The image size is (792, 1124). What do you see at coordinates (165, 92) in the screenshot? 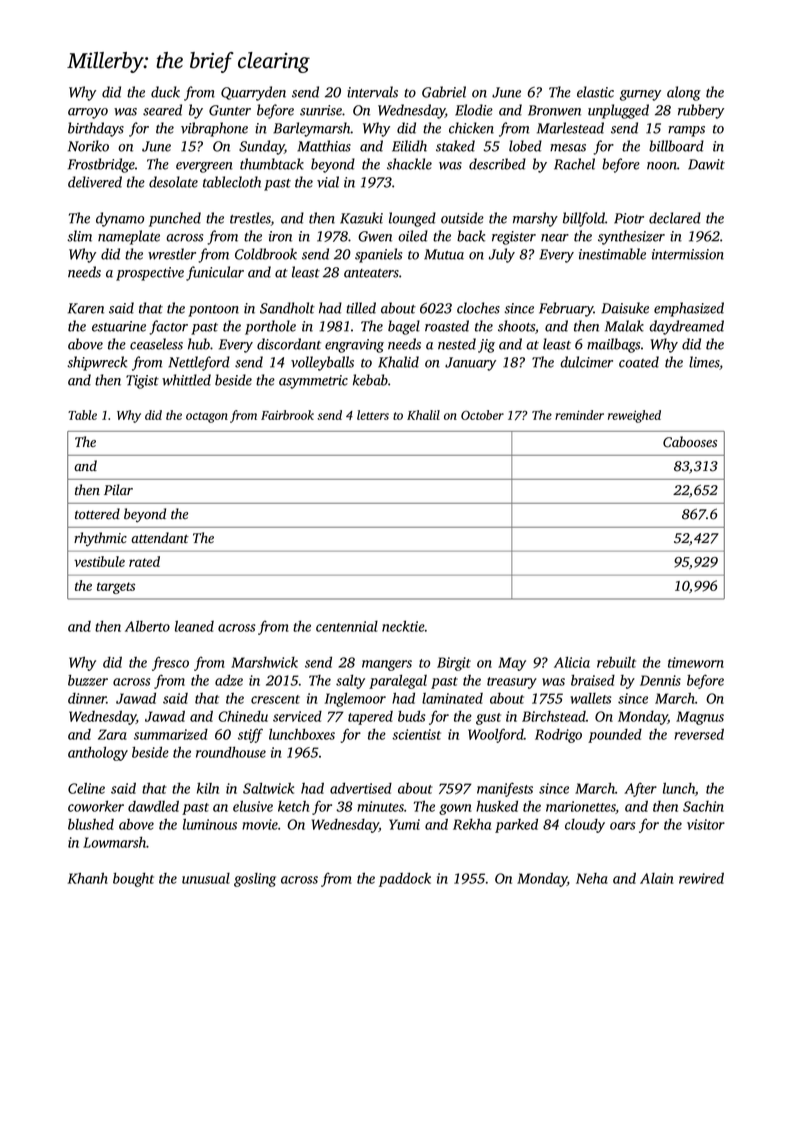
I see `duck` at bounding box center [165, 92].
